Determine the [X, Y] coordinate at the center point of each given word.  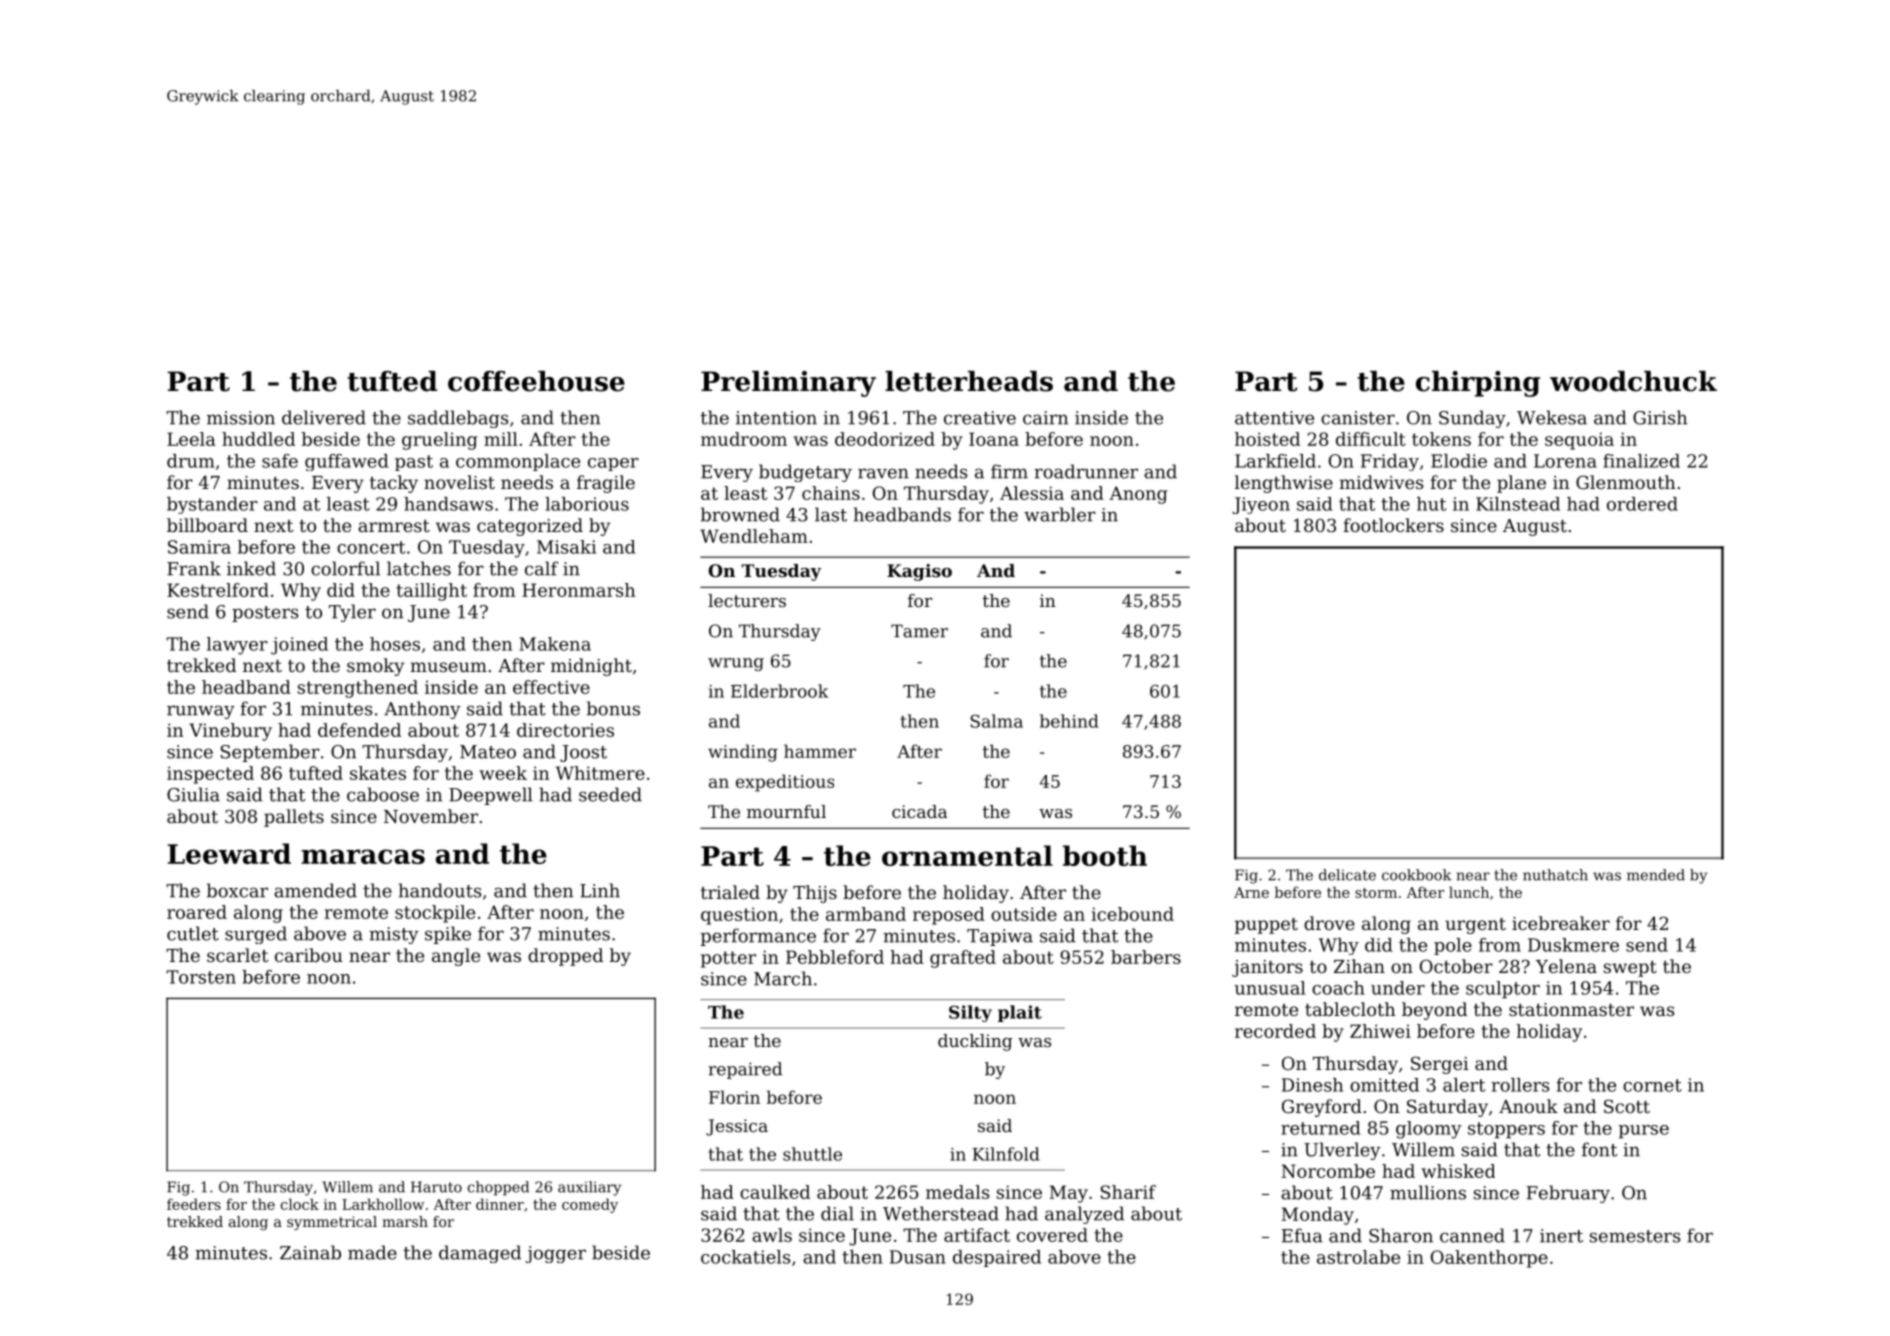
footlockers [1393, 525]
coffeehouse [536, 381]
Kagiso [919, 572]
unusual [1270, 988]
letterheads [969, 381]
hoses [395, 644]
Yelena [1566, 966]
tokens [1441, 439]
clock [300, 1204]
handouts [440, 890]
